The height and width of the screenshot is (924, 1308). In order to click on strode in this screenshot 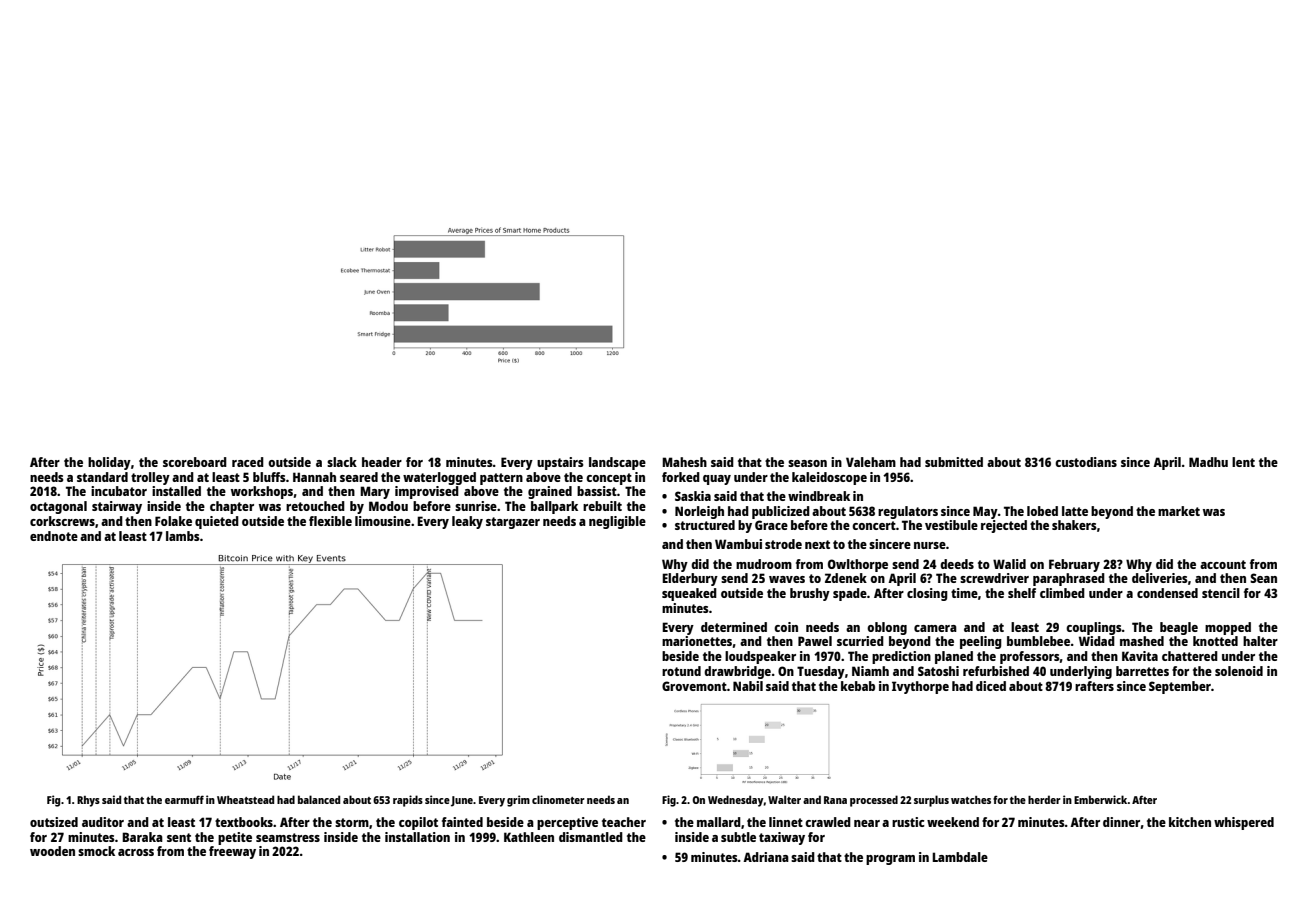, I will do `click(783, 544)`.
